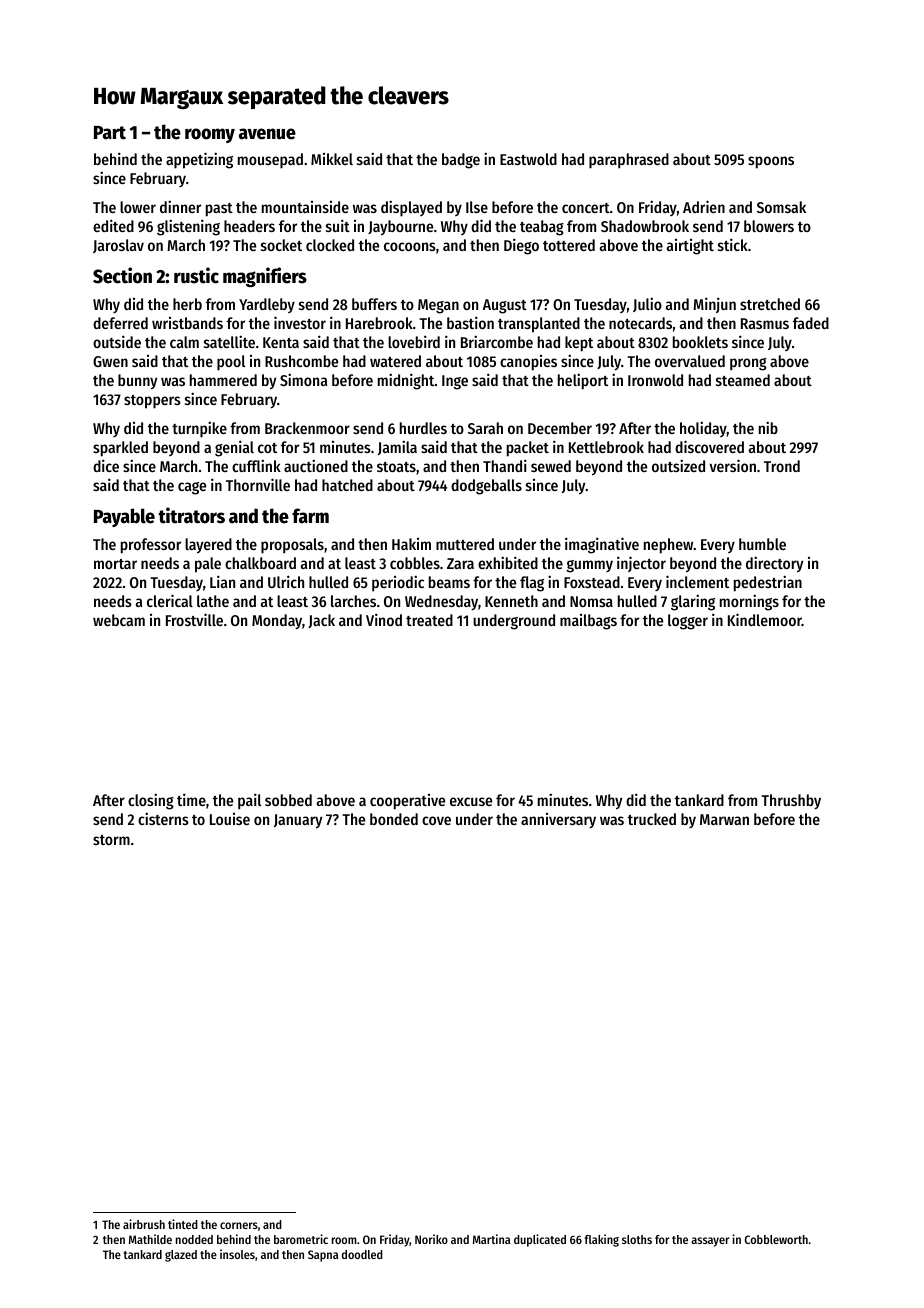 This screenshot has height=1308, width=924. What do you see at coordinates (394, 819) in the screenshot?
I see `bonded` at bounding box center [394, 819].
